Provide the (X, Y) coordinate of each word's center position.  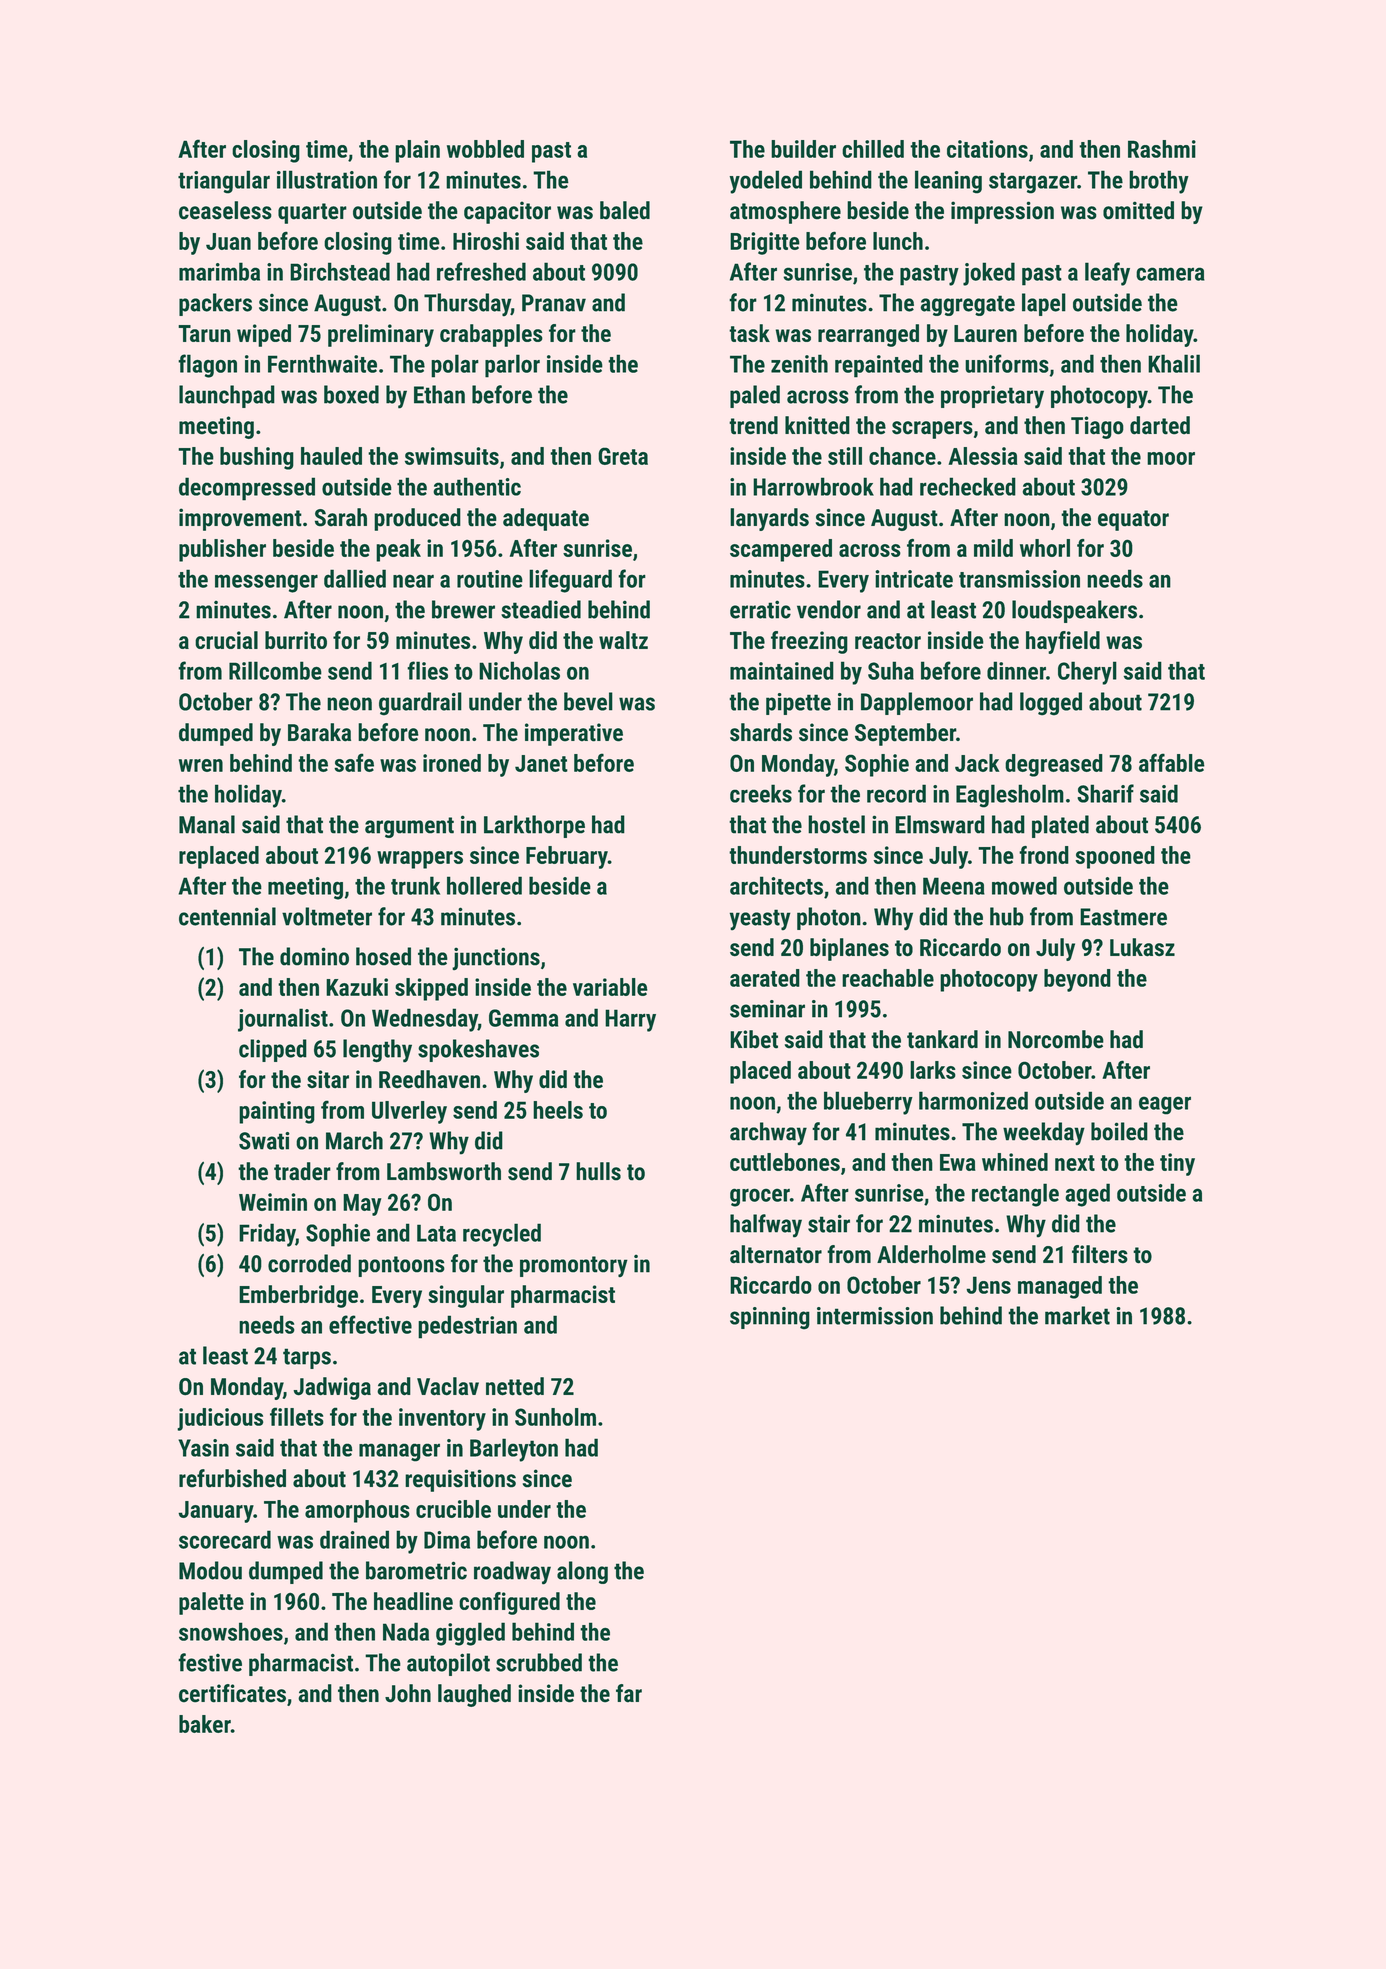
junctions (496, 958)
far (629, 1693)
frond (1044, 855)
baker (205, 1724)
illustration (327, 179)
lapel (1044, 304)
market (1077, 1315)
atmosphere (785, 212)
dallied (355, 578)
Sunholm (555, 1417)
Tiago (1097, 427)
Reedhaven (429, 1079)
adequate (546, 519)
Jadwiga (332, 1388)
